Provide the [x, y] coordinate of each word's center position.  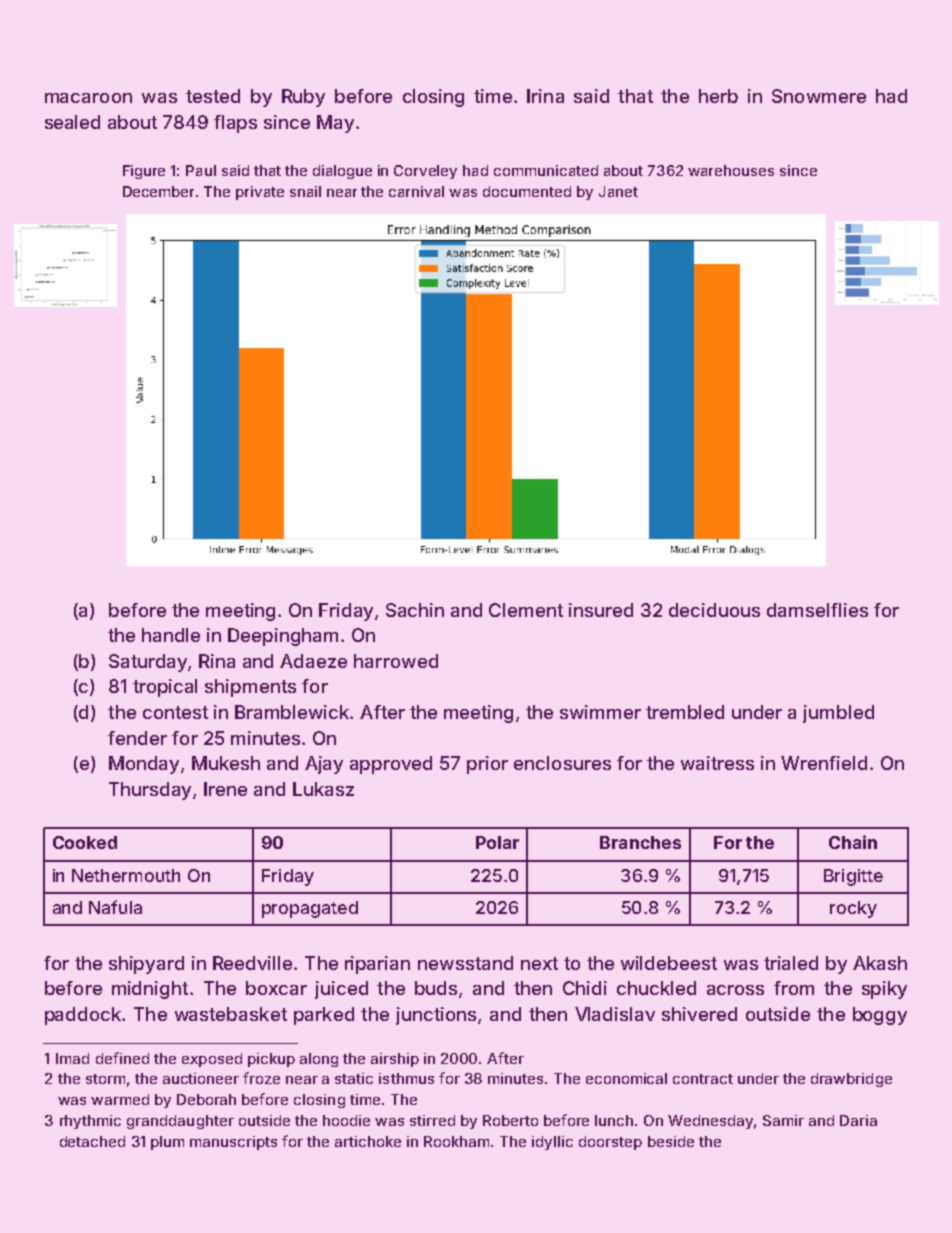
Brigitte [853, 877]
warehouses [731, 170]
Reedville [252, 963]
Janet [618, 191]
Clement [526, 610]
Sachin [415, 610]
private [260, 193]
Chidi [585, 988]
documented [527, 191]
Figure [144, 172]
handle [171, 635]
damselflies [817, 610]
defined [122, 1058]
